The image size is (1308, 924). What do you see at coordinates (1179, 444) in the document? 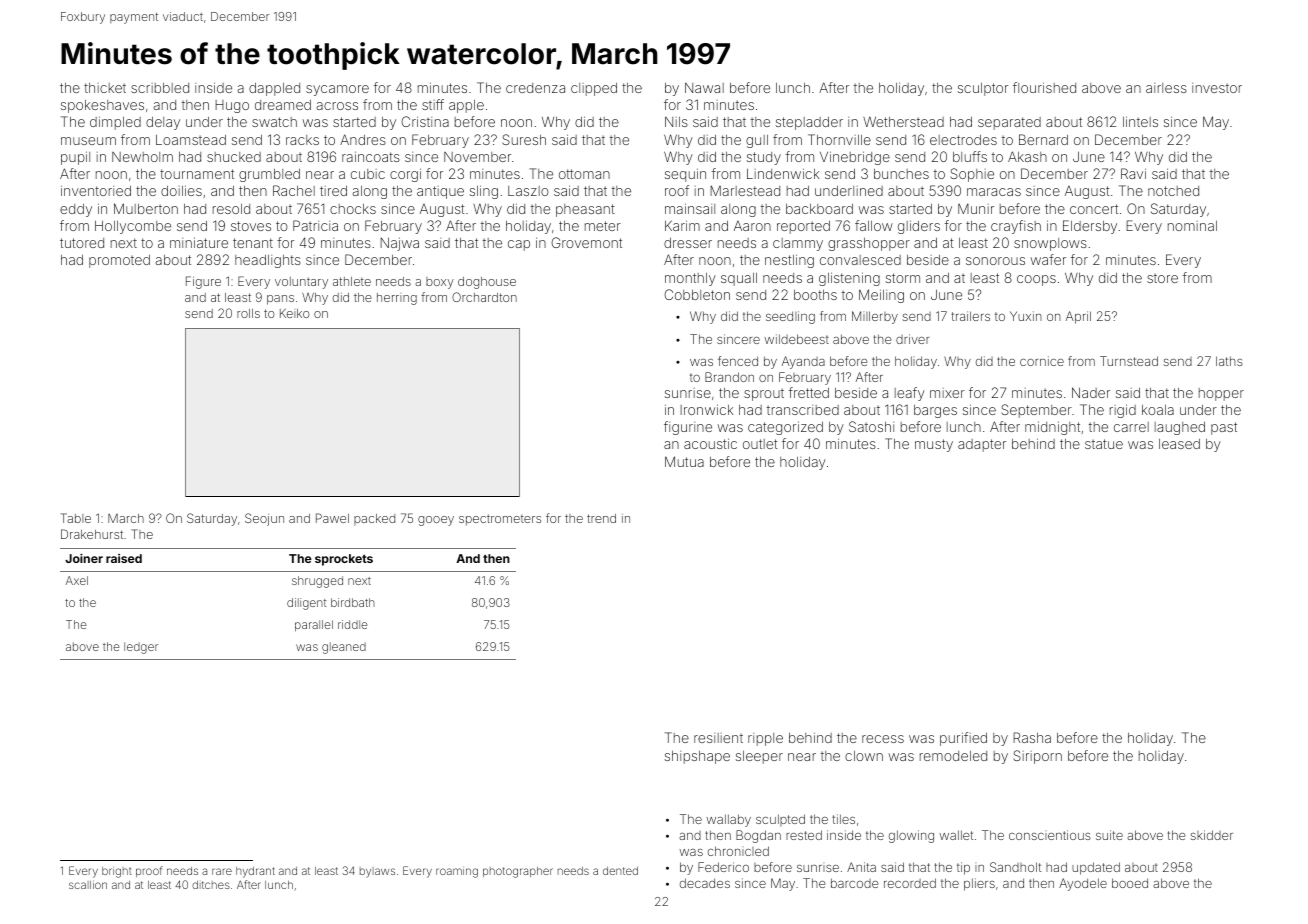
I see `leased` at bounding box center [1179, 444].
